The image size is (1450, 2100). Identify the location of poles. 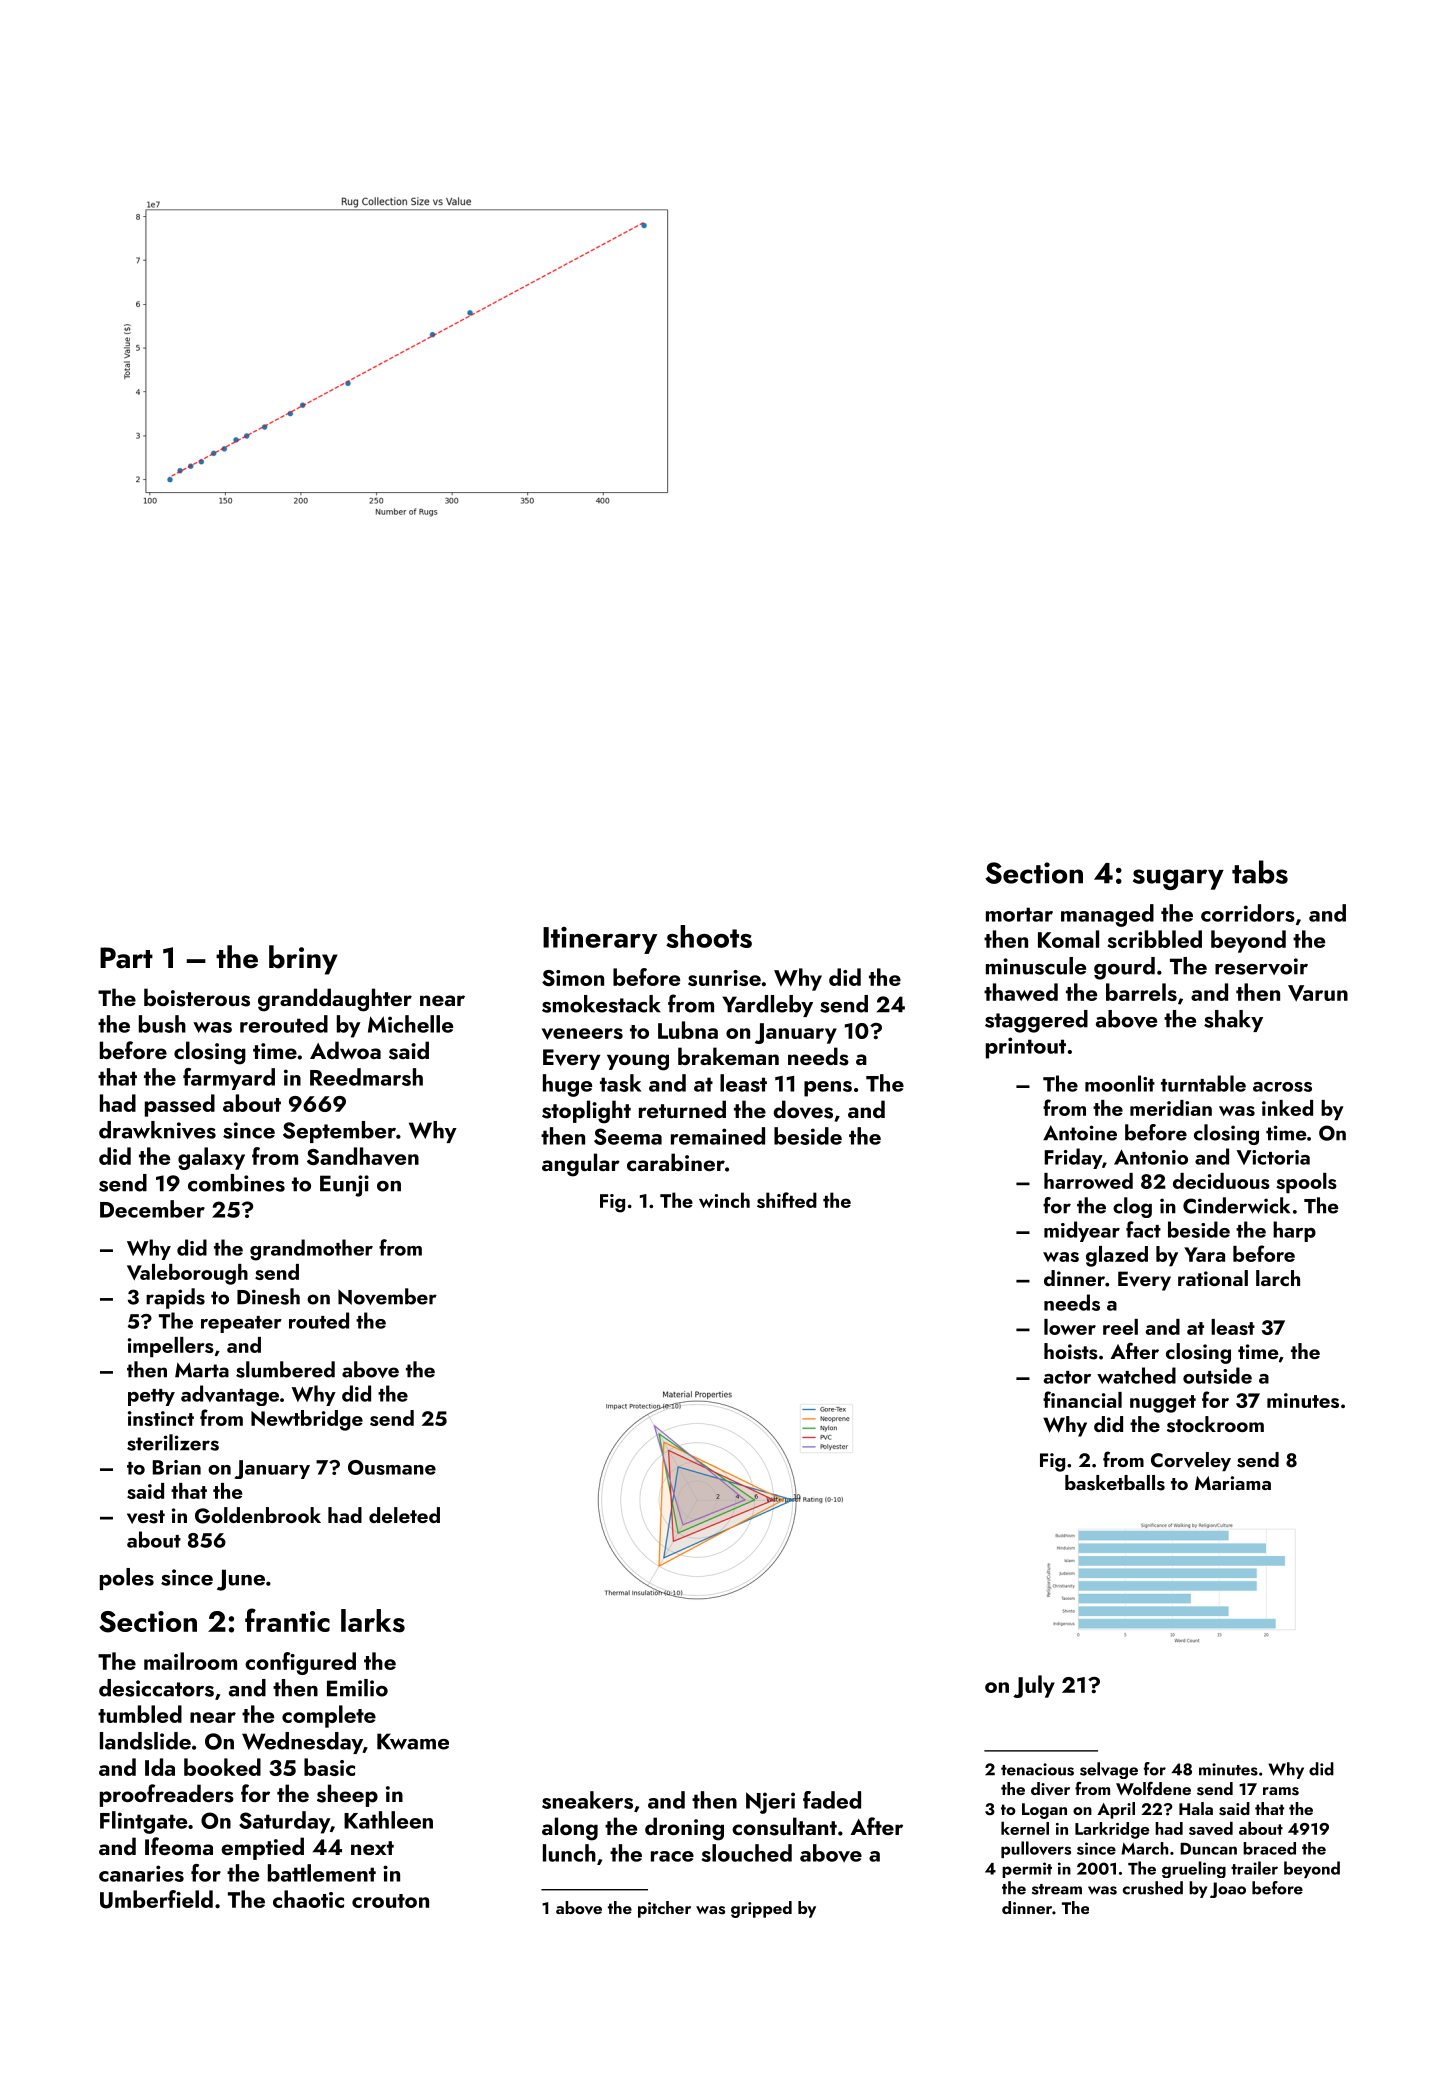
(127, 1579).
